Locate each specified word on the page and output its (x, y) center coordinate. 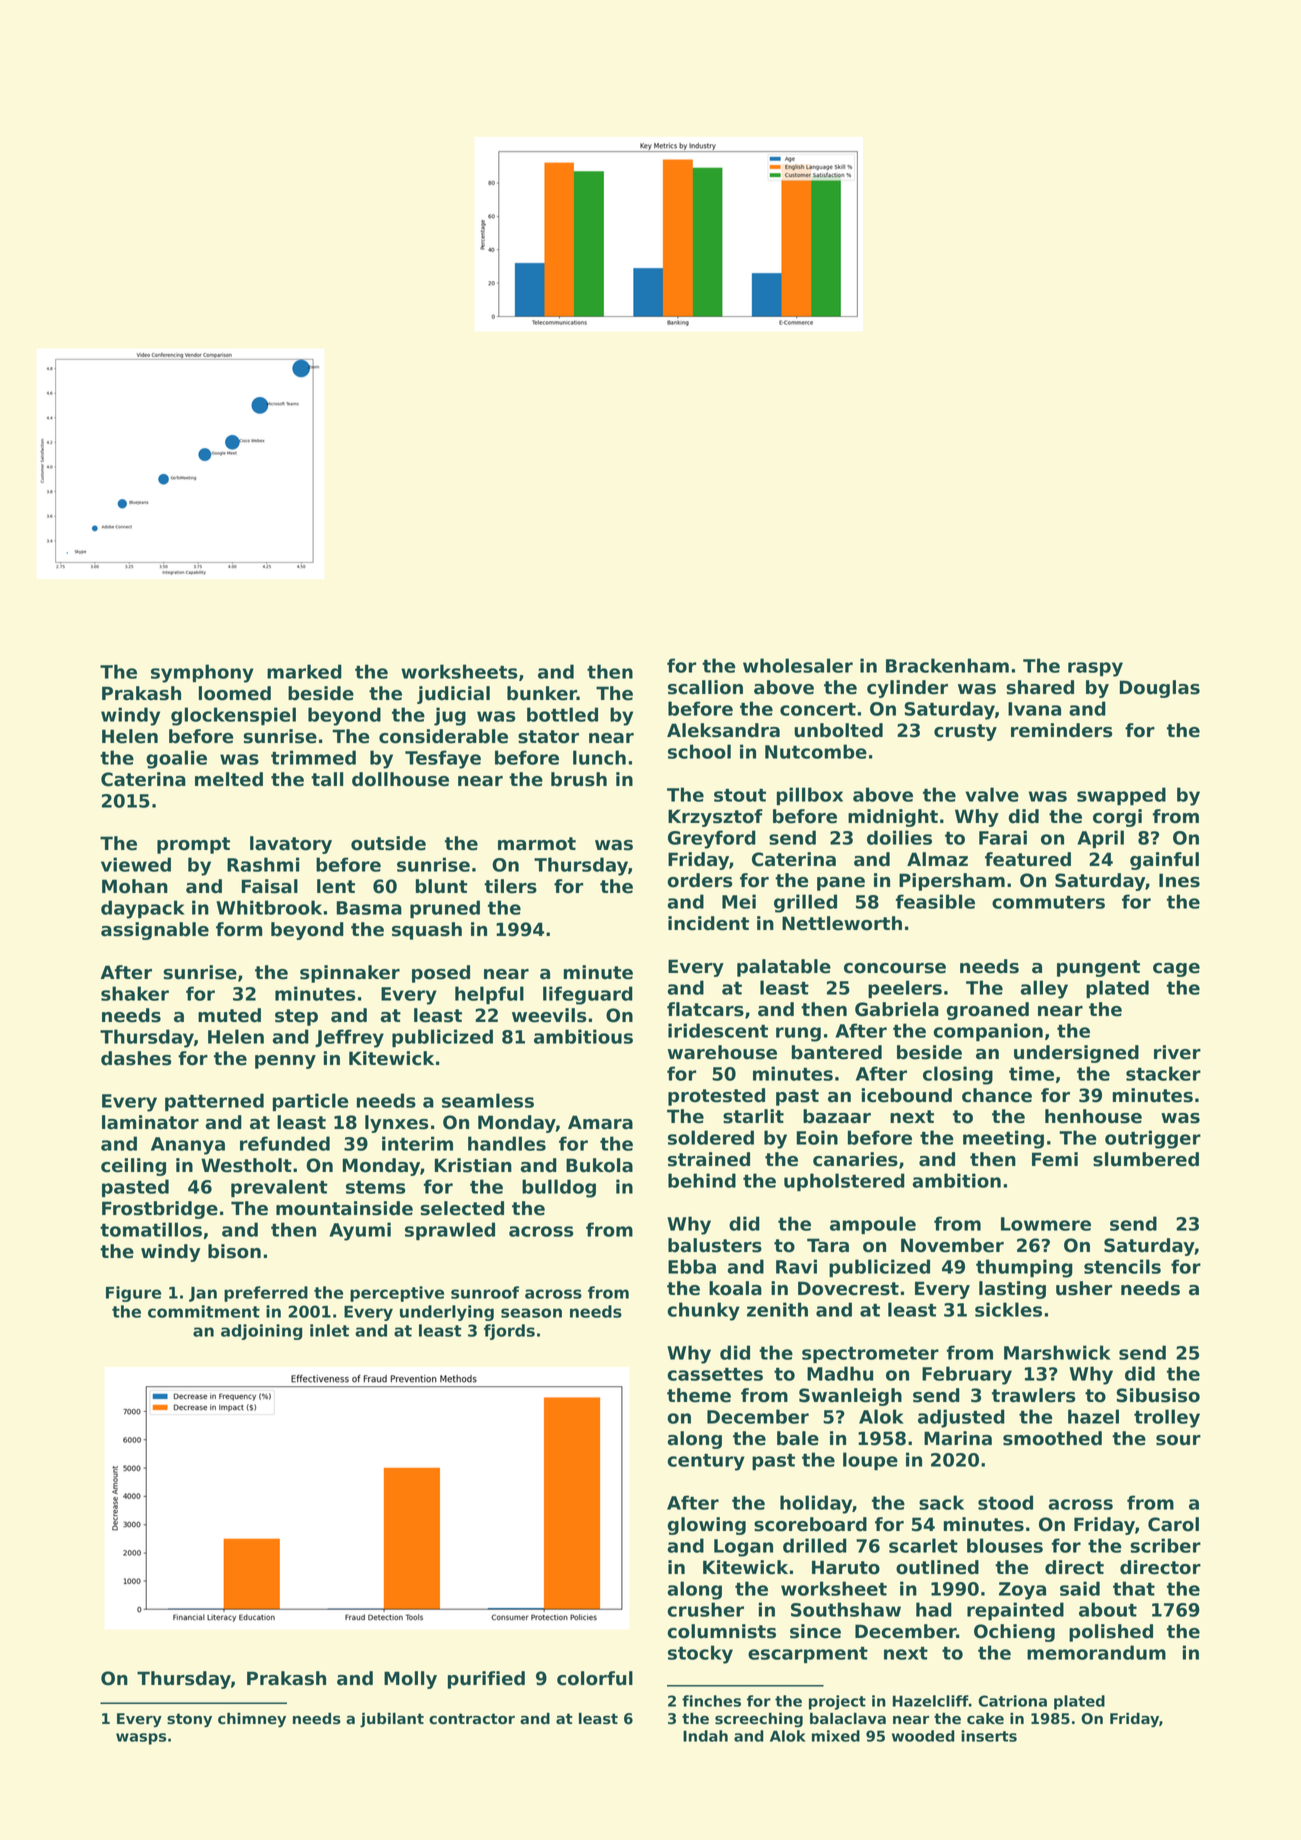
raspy (1095, 669)
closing (958, 1075)
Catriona (1012, 1701)
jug (450, 716)
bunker (542, 693)
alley (1044, 989)
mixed (836, 1736)
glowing (707, 1526)
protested (716, 1097)
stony (189, 1720)
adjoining (261, 1332)
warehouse (722, 1052)
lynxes (396, 1124)
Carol (1173, 1524)
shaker (135, 993)
